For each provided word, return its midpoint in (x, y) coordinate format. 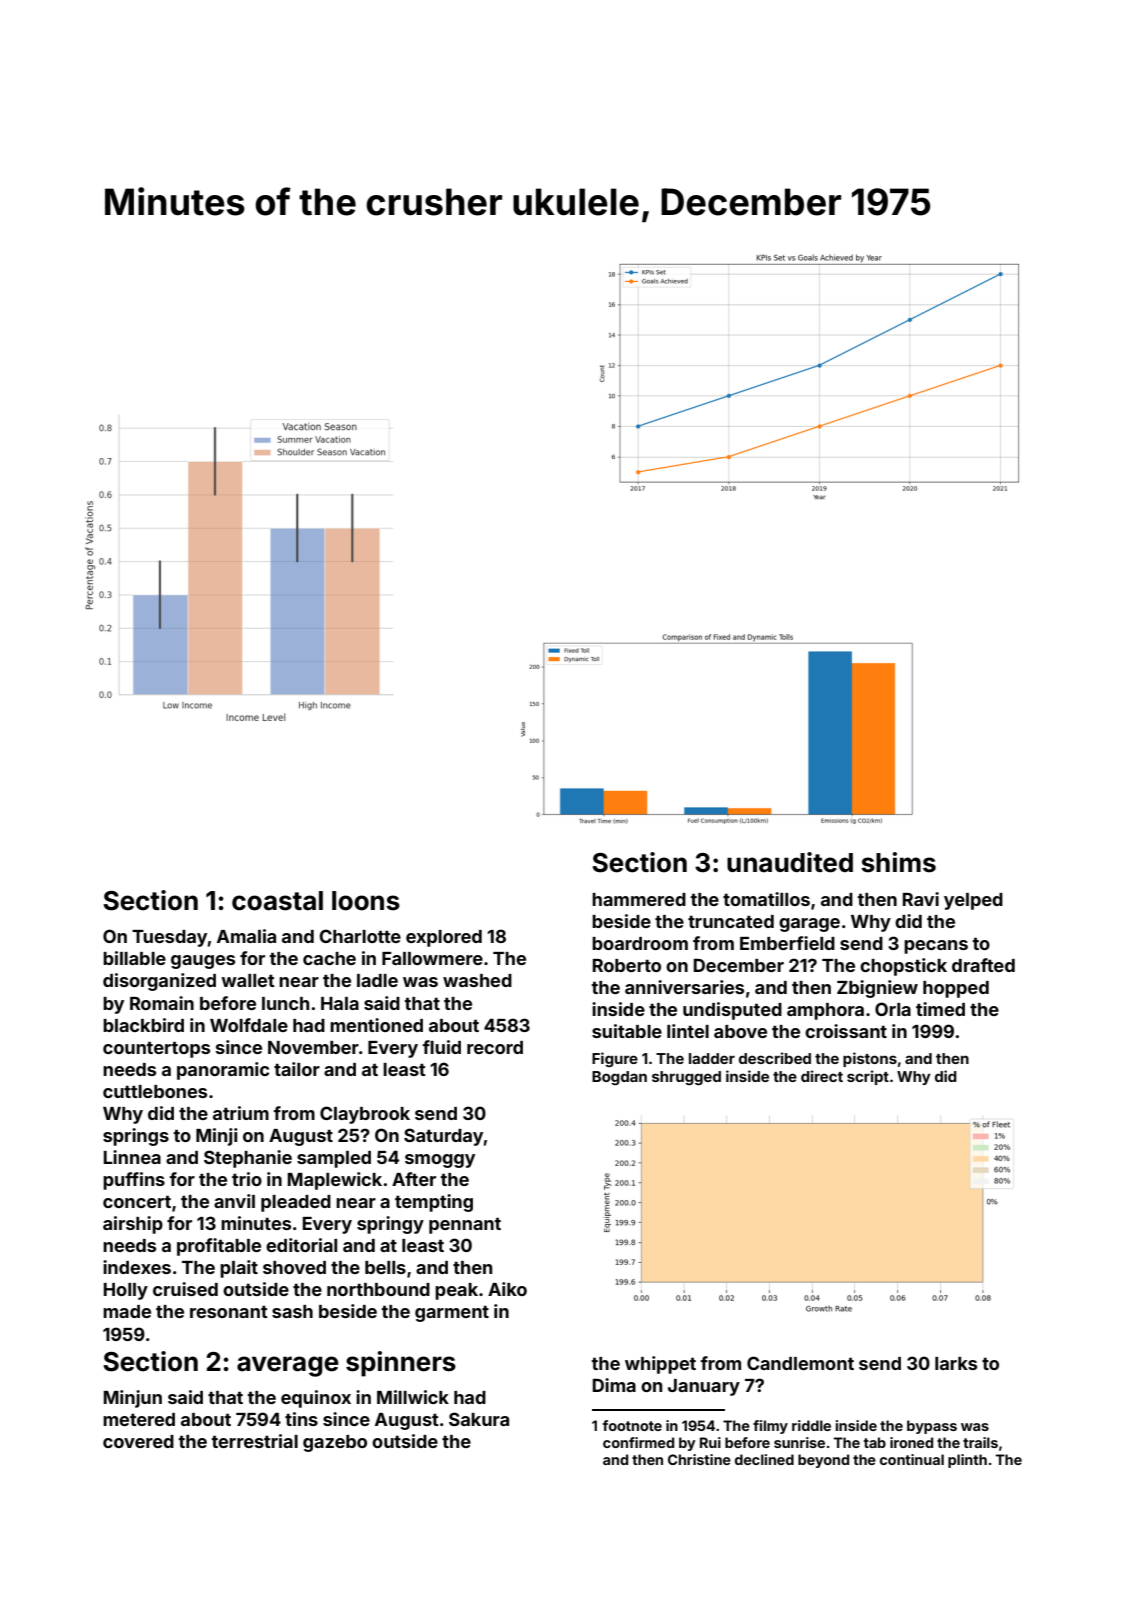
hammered (639, 899)
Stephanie (248, 1159)
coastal (277, 901)
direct (822, 1076)
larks (956, 1363)
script (868, 1077)
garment (452, 1314)
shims (898, 862)
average (288, 1366)
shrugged (686, 1078)
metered (139, 1419)
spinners (401, 1364)
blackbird (143, 1025)
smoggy (440, 1161)
